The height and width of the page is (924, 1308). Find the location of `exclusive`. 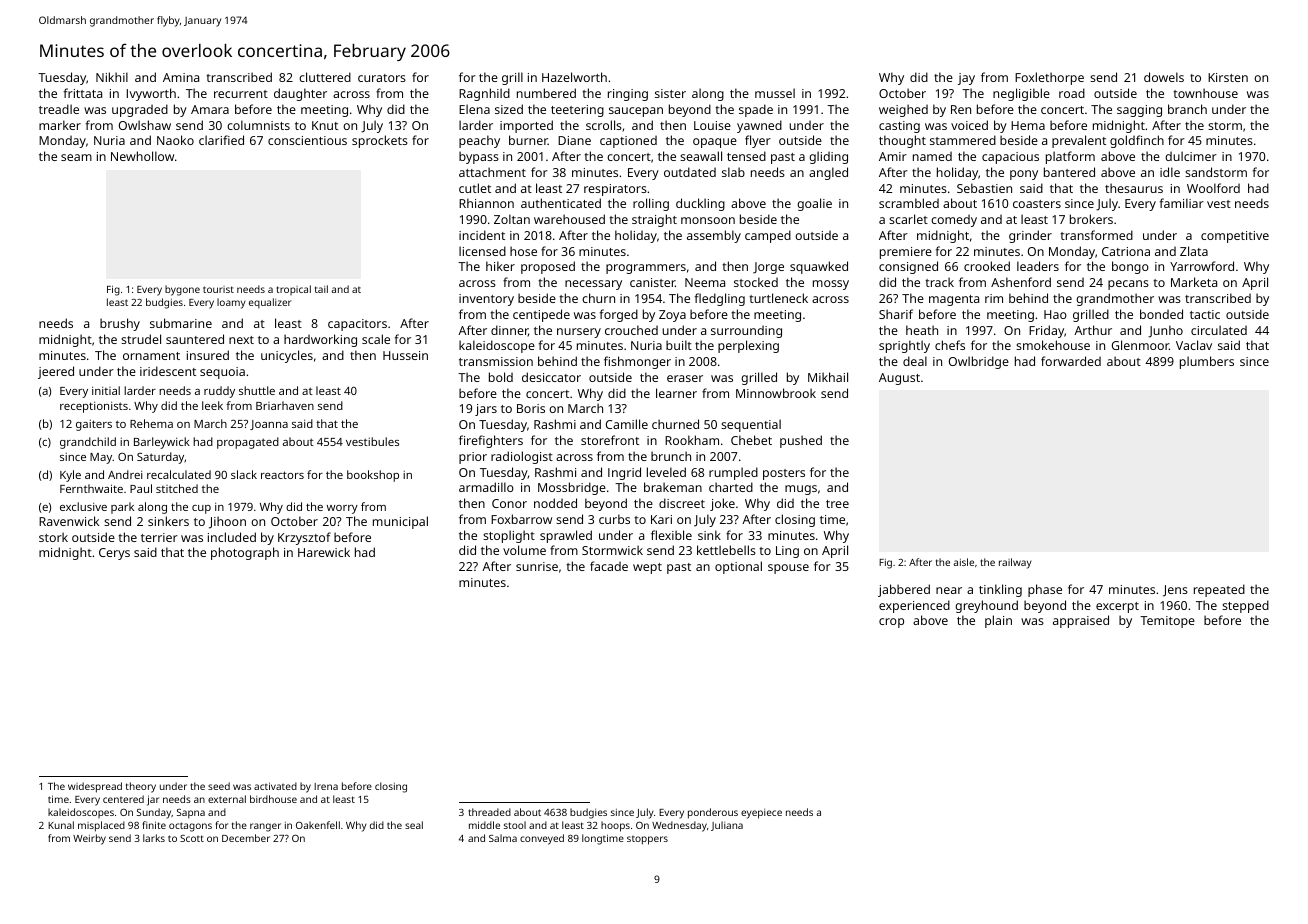

exclusive is located at coordinates (83, 506).
